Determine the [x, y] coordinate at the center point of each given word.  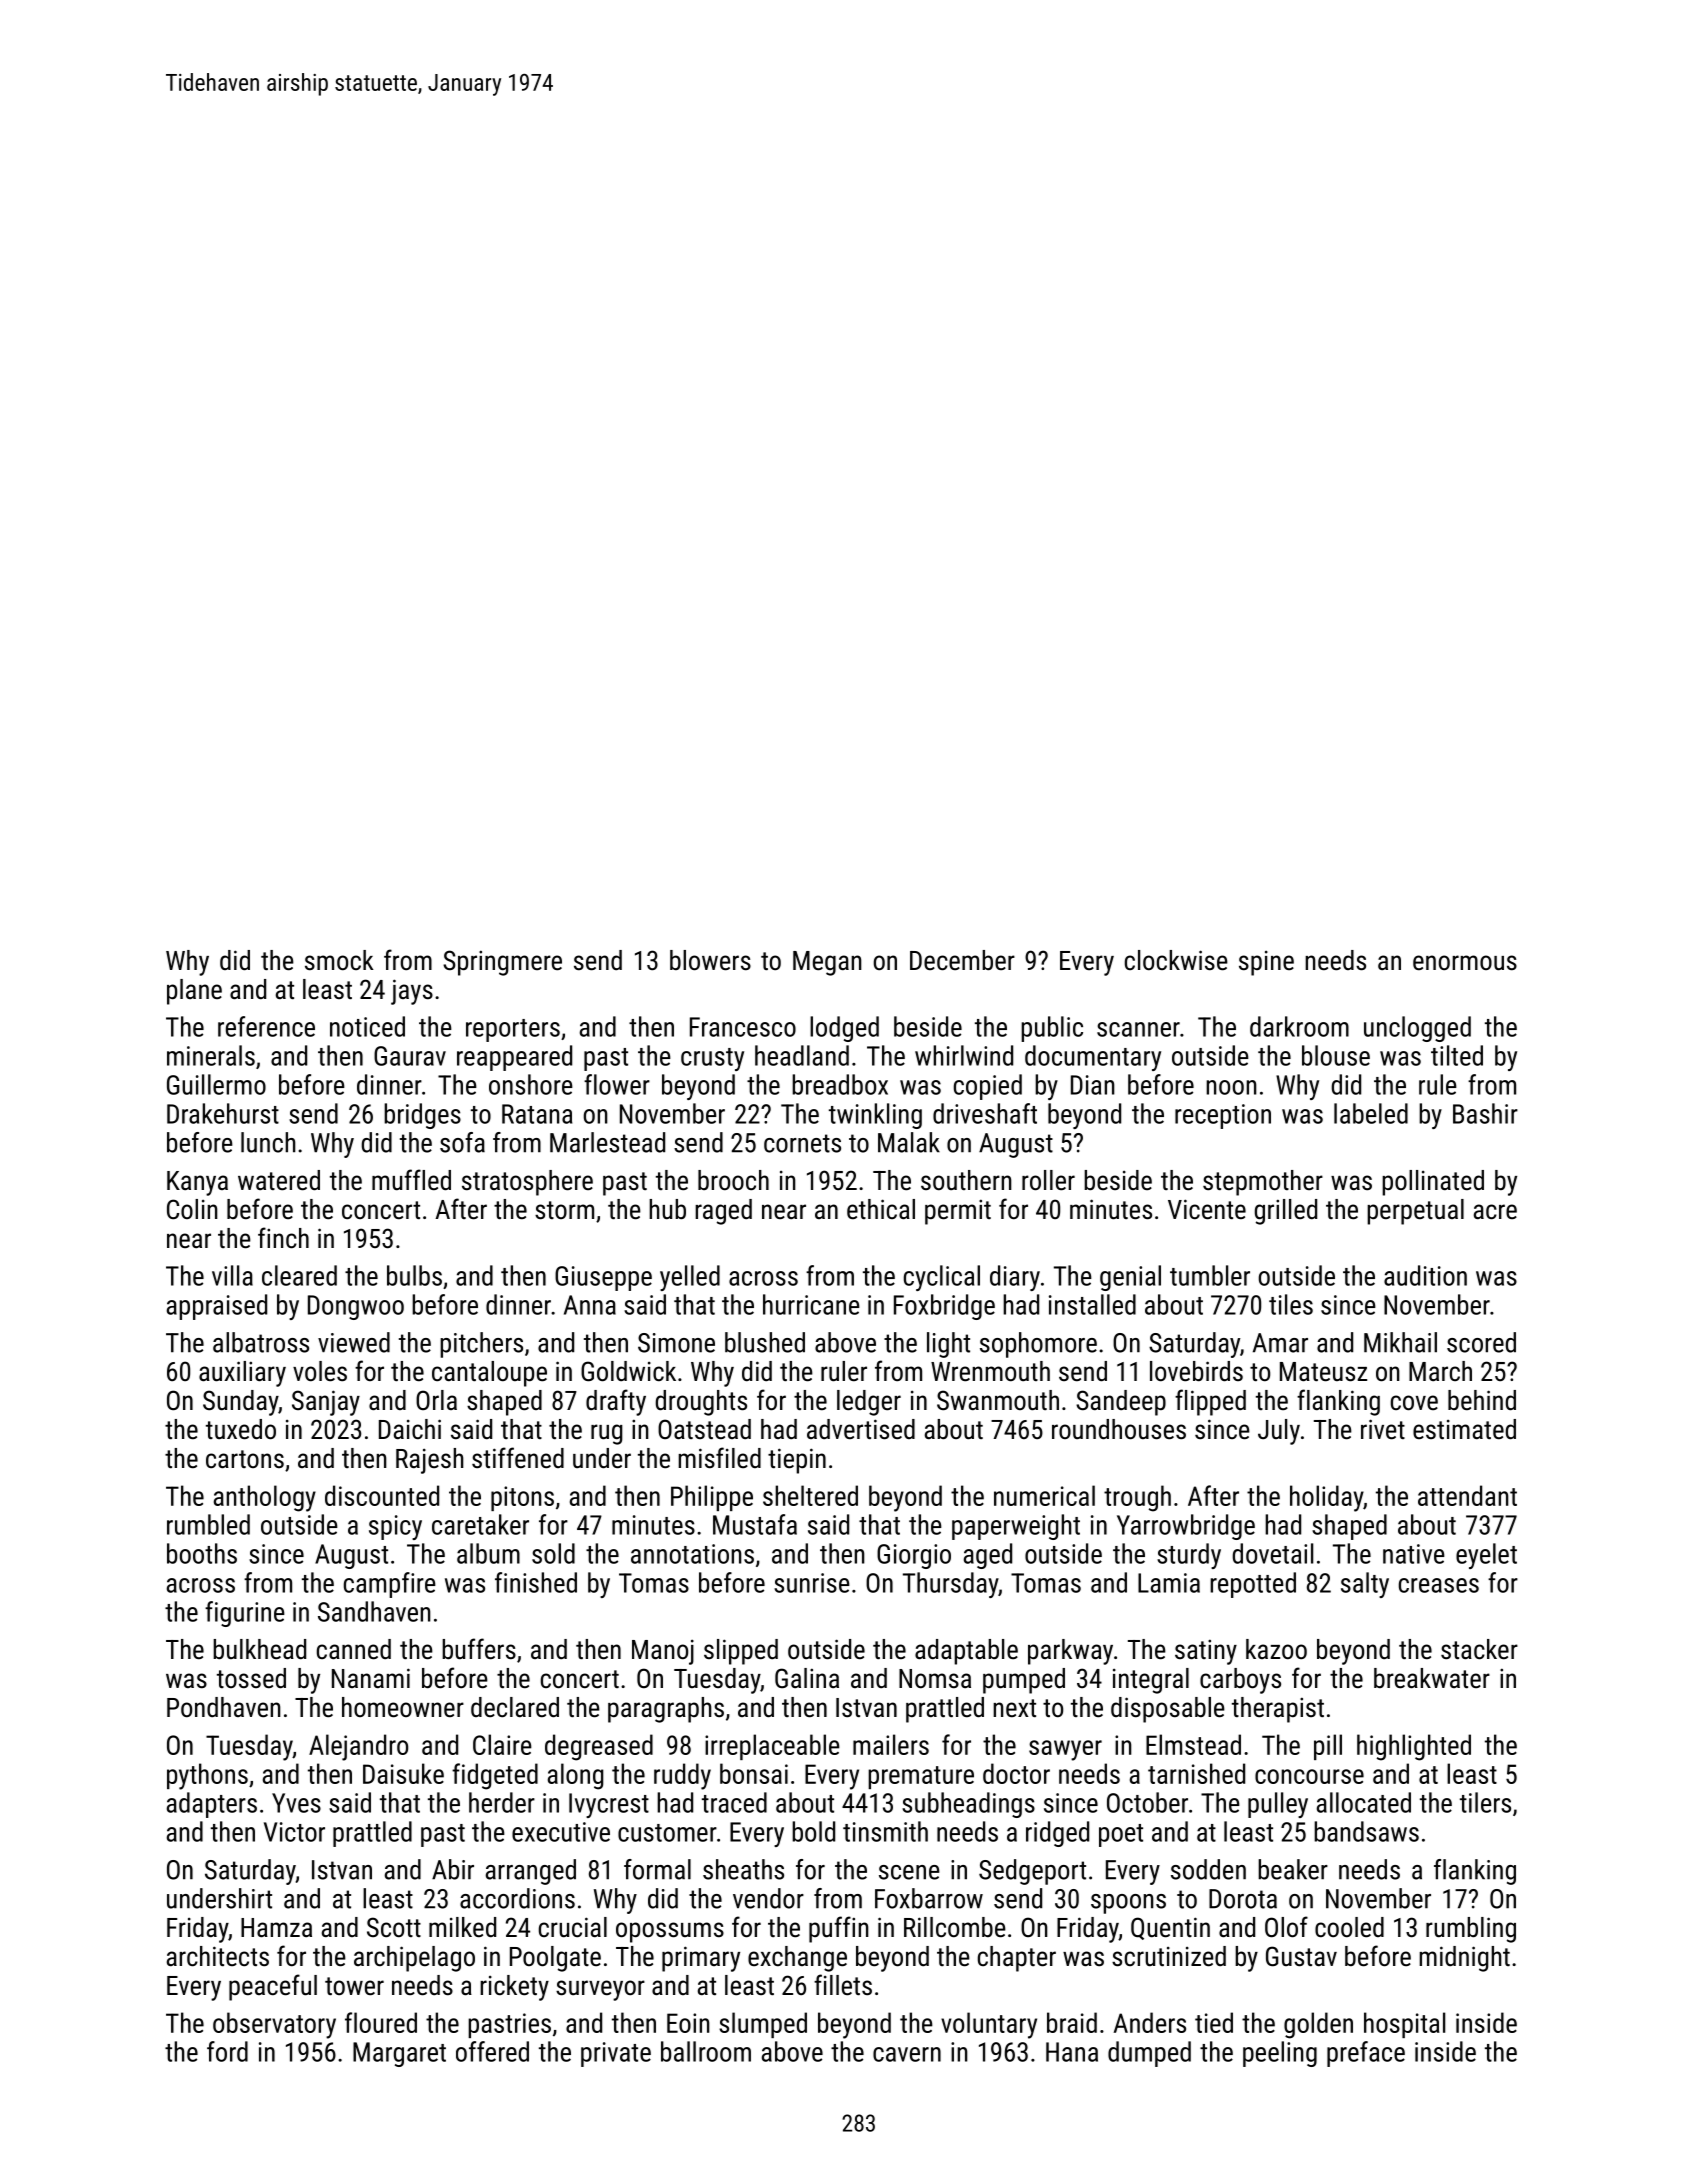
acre [1495, 1212]
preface [1366, 2054]
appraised [217, 1307]
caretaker [480, 1524]
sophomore [1038, 1345]
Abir [453, 1869]
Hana [1072, 2052]
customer [667, 1833]
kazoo [1276, 1649]
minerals [211, 1055]
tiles [1291, 1304]
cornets [802, 1143]
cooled [1349, 1927]
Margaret [399, 2054]
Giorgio [914, 1556]
